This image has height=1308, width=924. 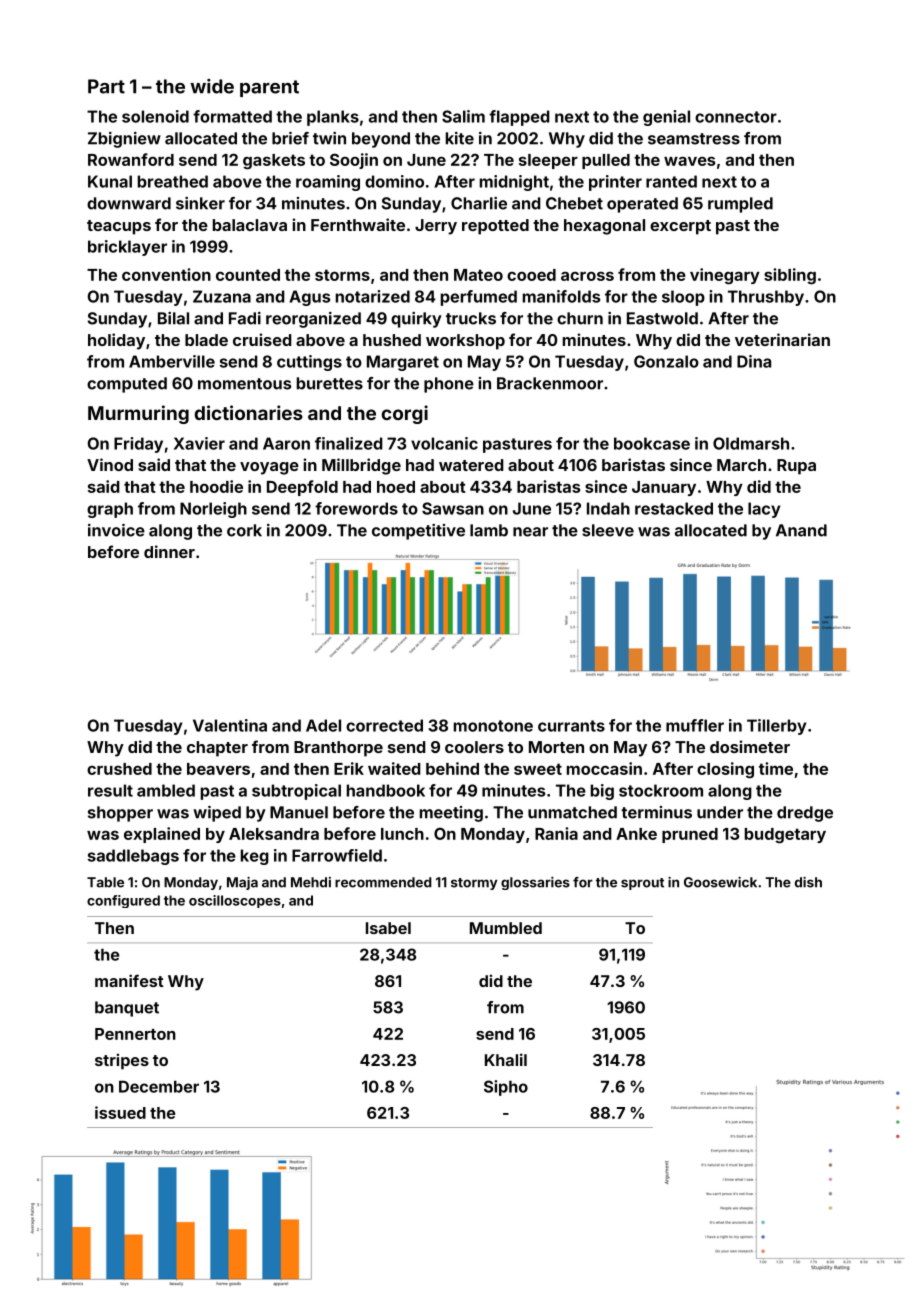 I want to click on dredge, so click(x=805, y=814).
